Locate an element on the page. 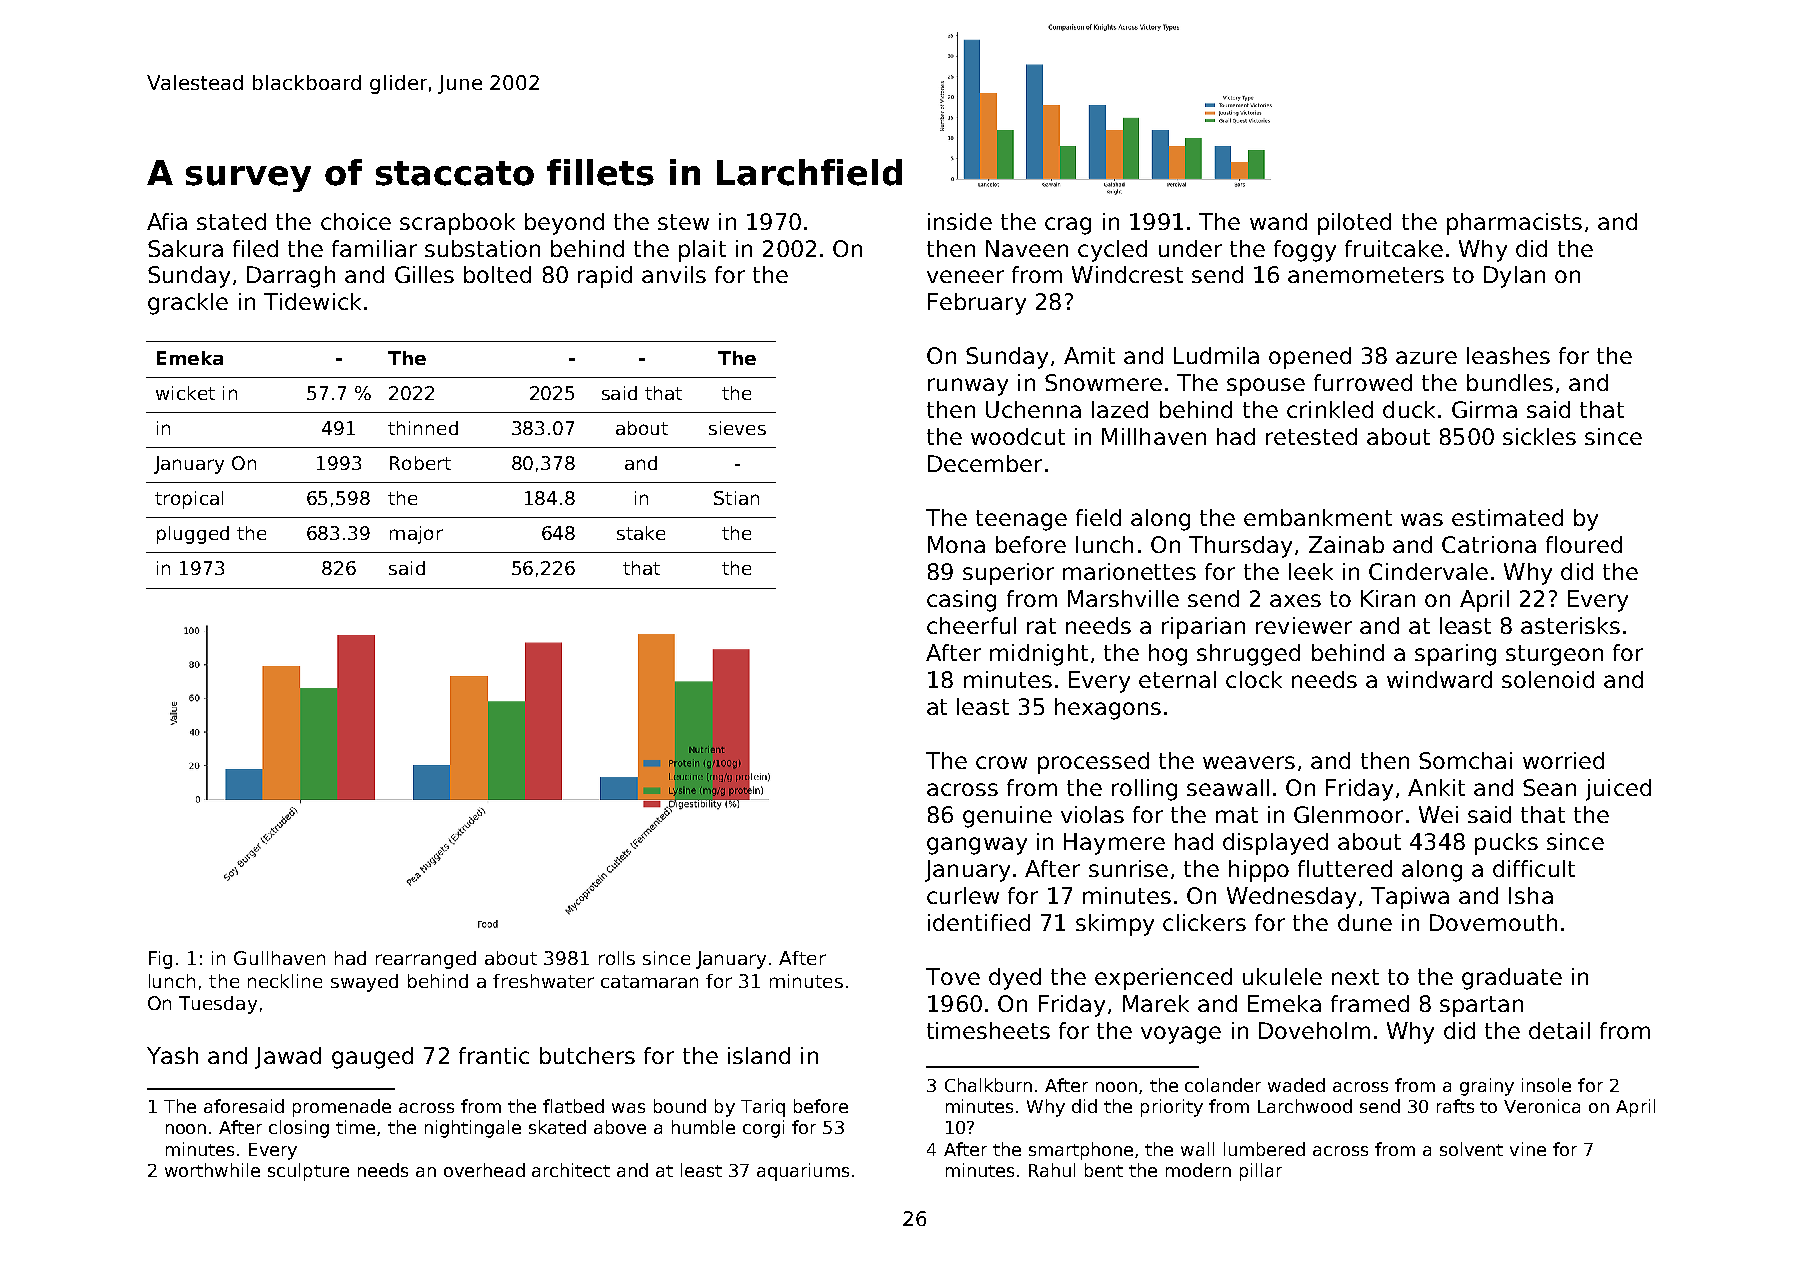 This page has width=1804, height=1275. plugged is located at coordinates (193, 535).
